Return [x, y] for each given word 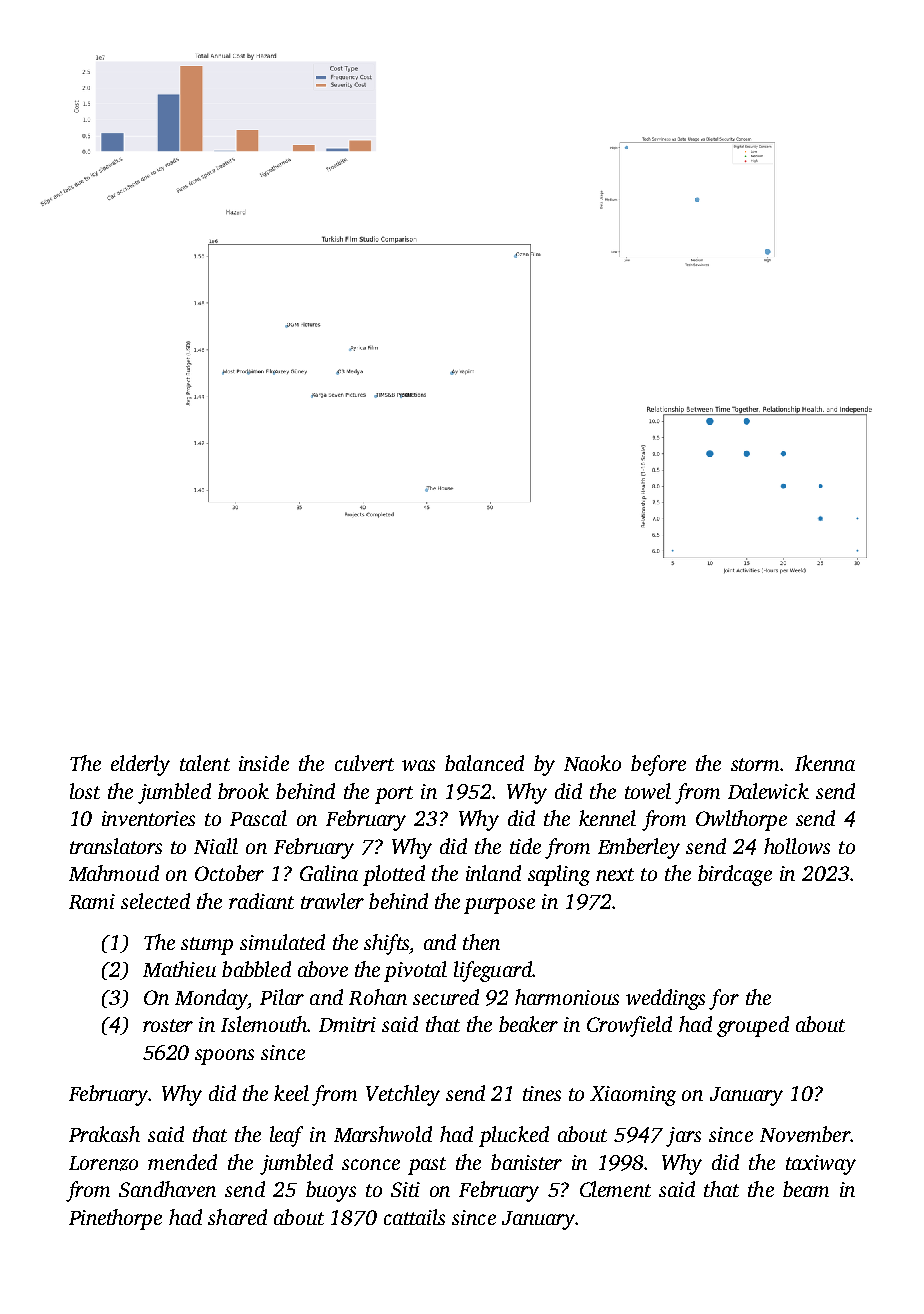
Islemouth [264, 1024]
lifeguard [493, 971]
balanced [484, 763]
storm [755, 764]
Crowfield [629, 1026]
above [323, 969]
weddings [665, 999]
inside [264, 763]
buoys [331, 1191]
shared [237, 1217]
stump [207, 946]
